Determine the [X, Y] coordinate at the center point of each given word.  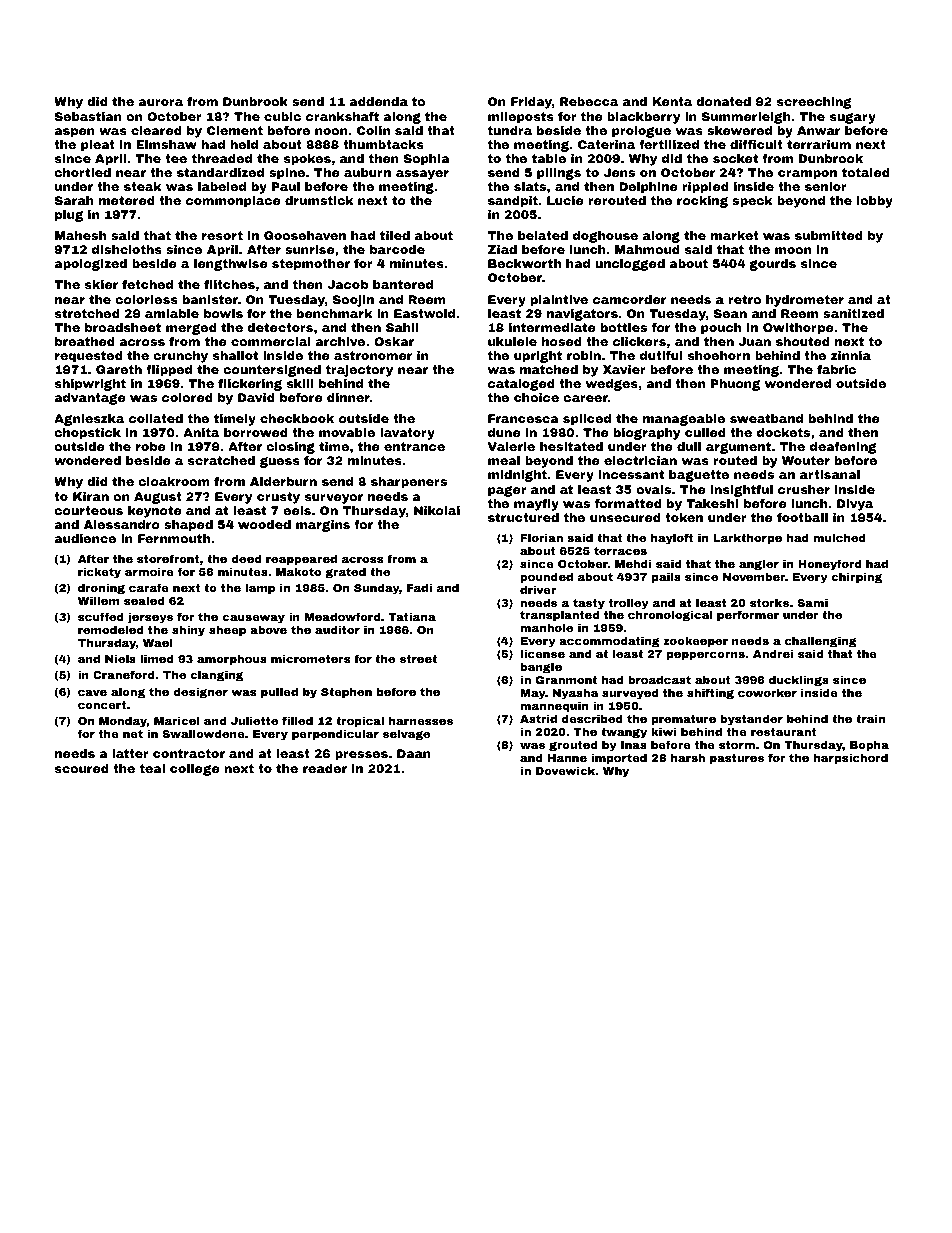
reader [325, 768]
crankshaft [342, 116]
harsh [688, 757]
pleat [98, 146]
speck [752, 202]
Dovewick [565, 770]
